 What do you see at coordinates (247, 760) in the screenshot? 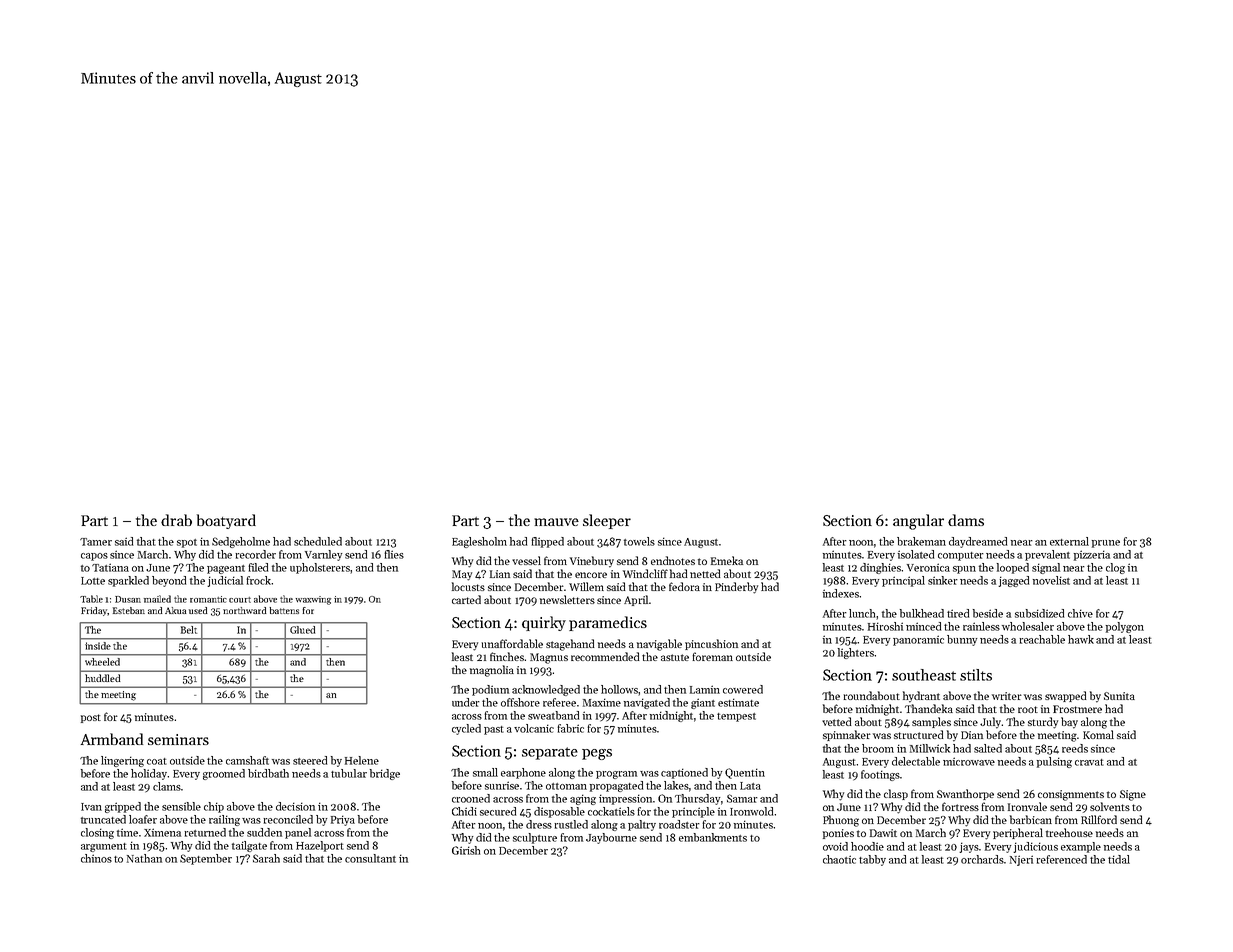
I see `camshaft` at bounding box center [247, 760].
